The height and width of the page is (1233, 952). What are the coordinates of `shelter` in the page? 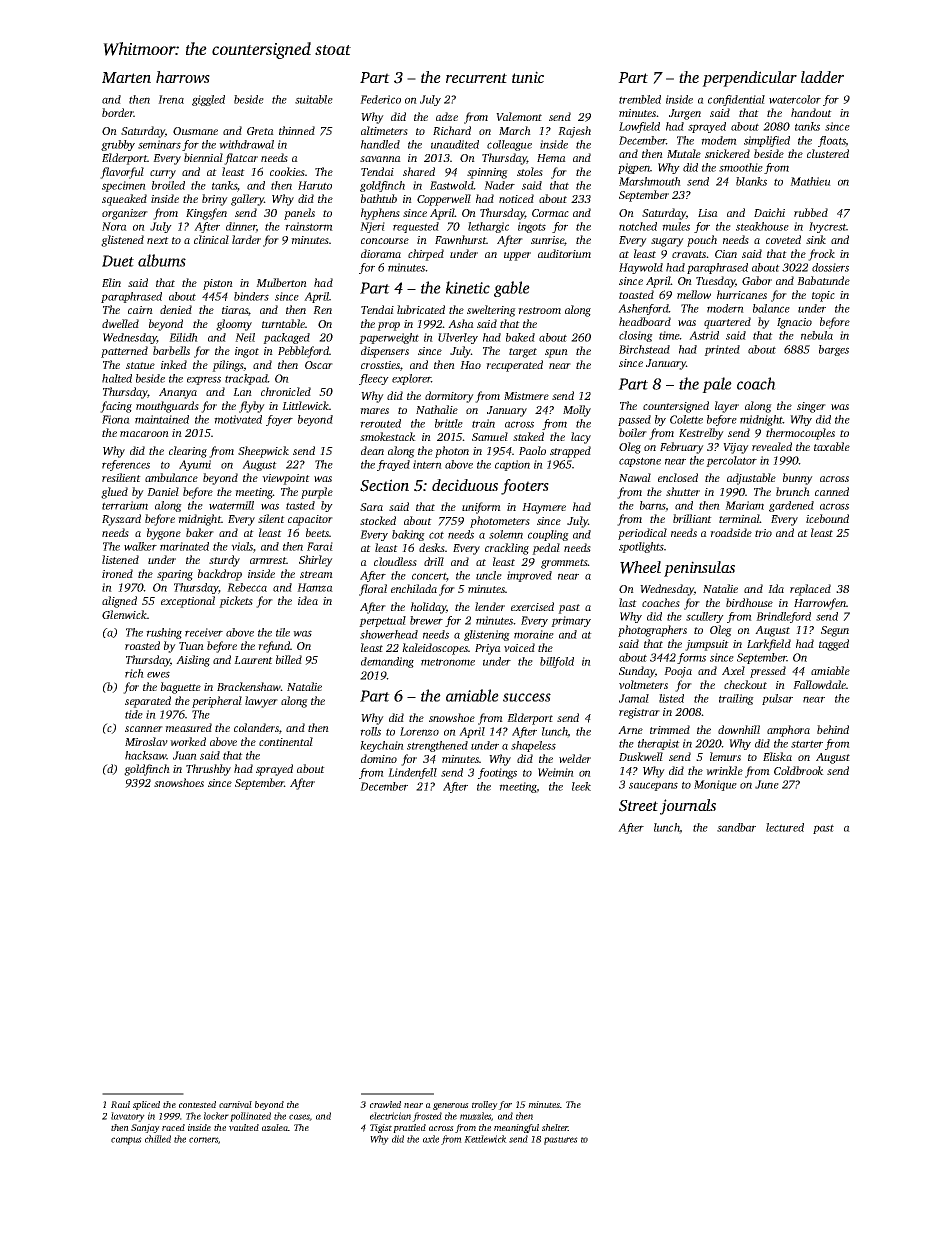 It's located at (555, 1127).
